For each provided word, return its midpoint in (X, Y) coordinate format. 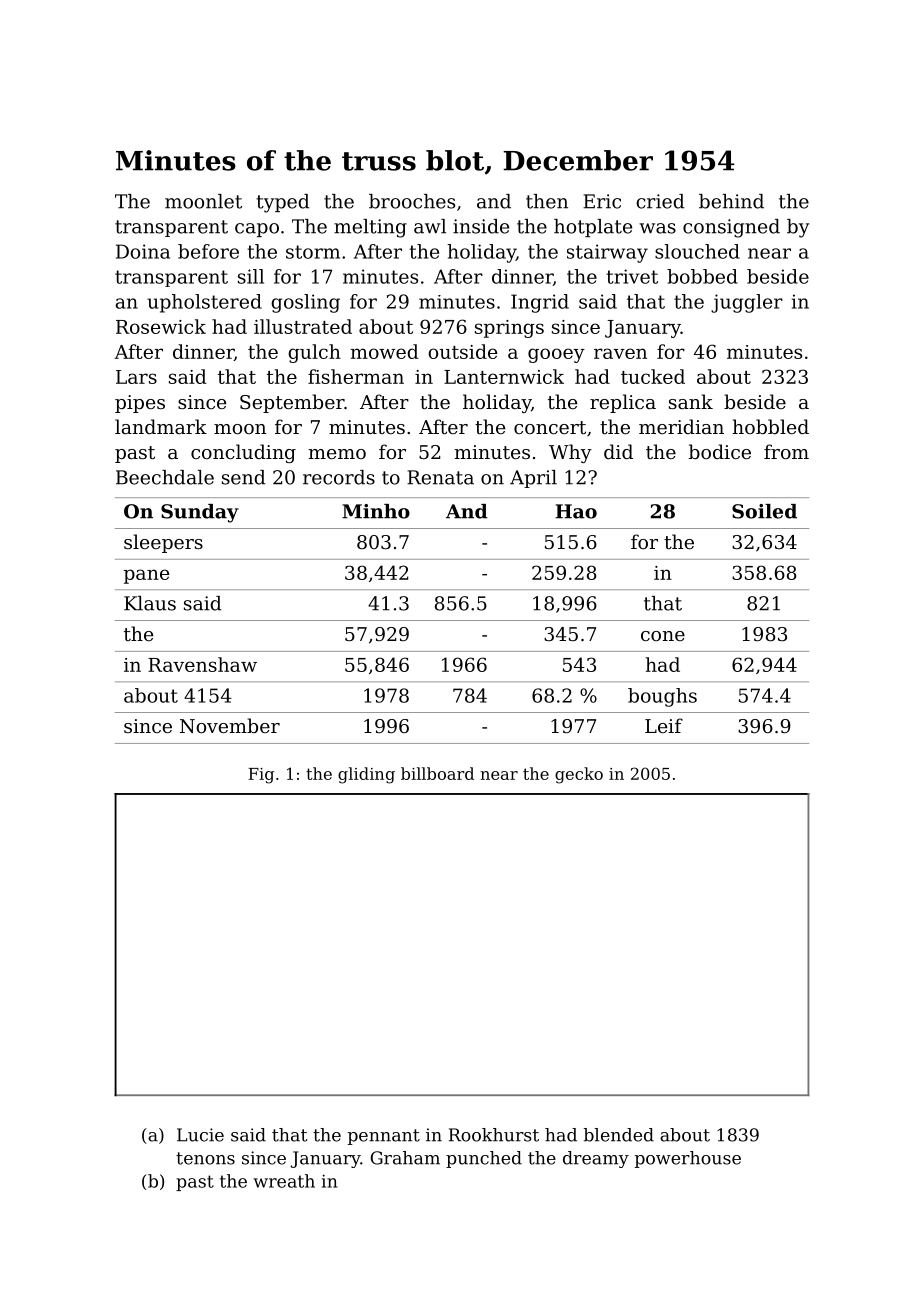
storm (313, 252)
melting (370, 228)
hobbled (771, 426)
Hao (576, 511)
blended (619, 1135)
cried (660, 201)
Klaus (150, 603)
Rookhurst (494, 1135)
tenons (205, 1158)
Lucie (200, 1135)
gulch (314, 353)
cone (663, 636)
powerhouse (688, 1159)
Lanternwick (504, 376)
